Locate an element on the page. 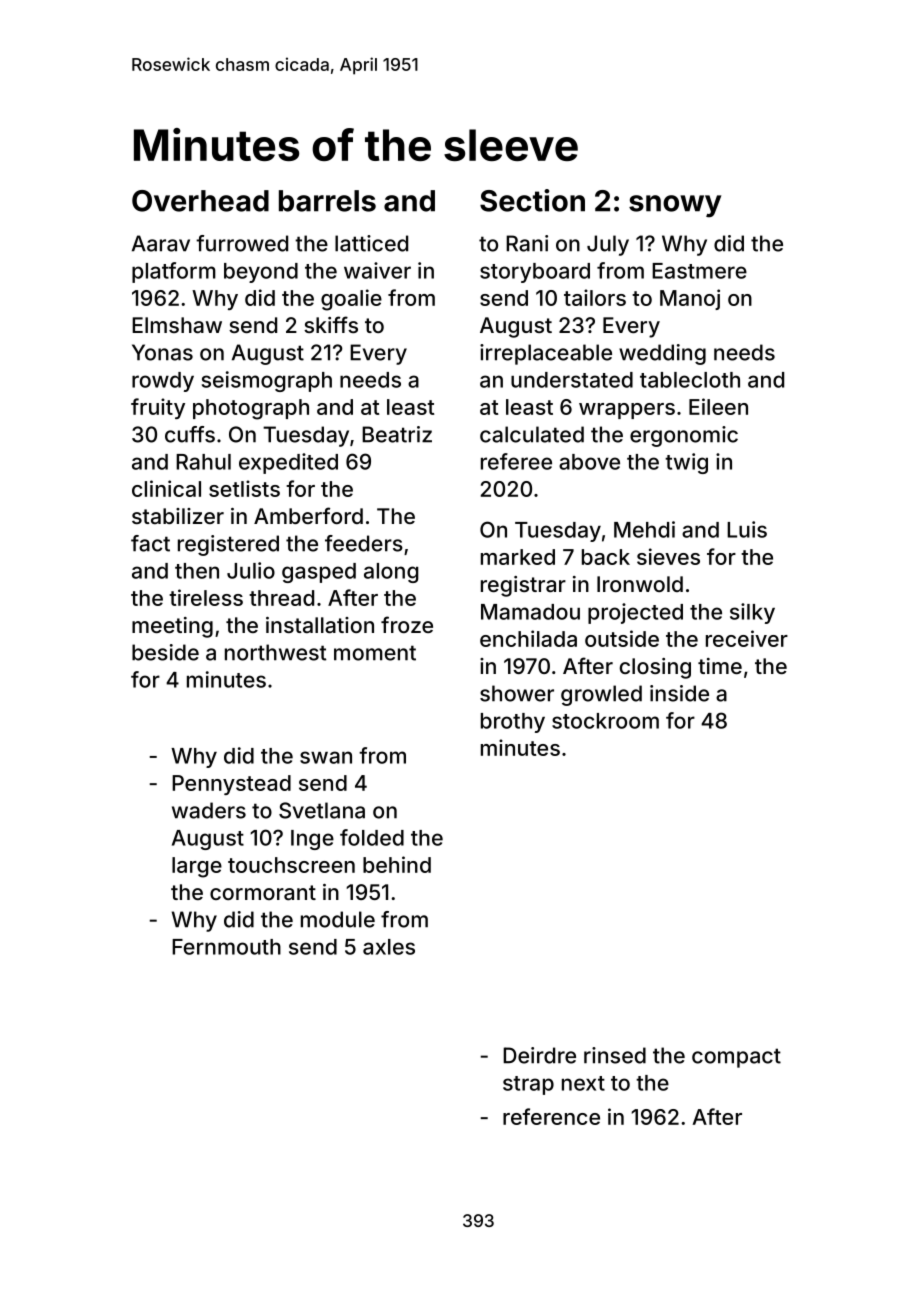 The image size is (924, 1311). rinsed is located at coordinates (615, 1055).
